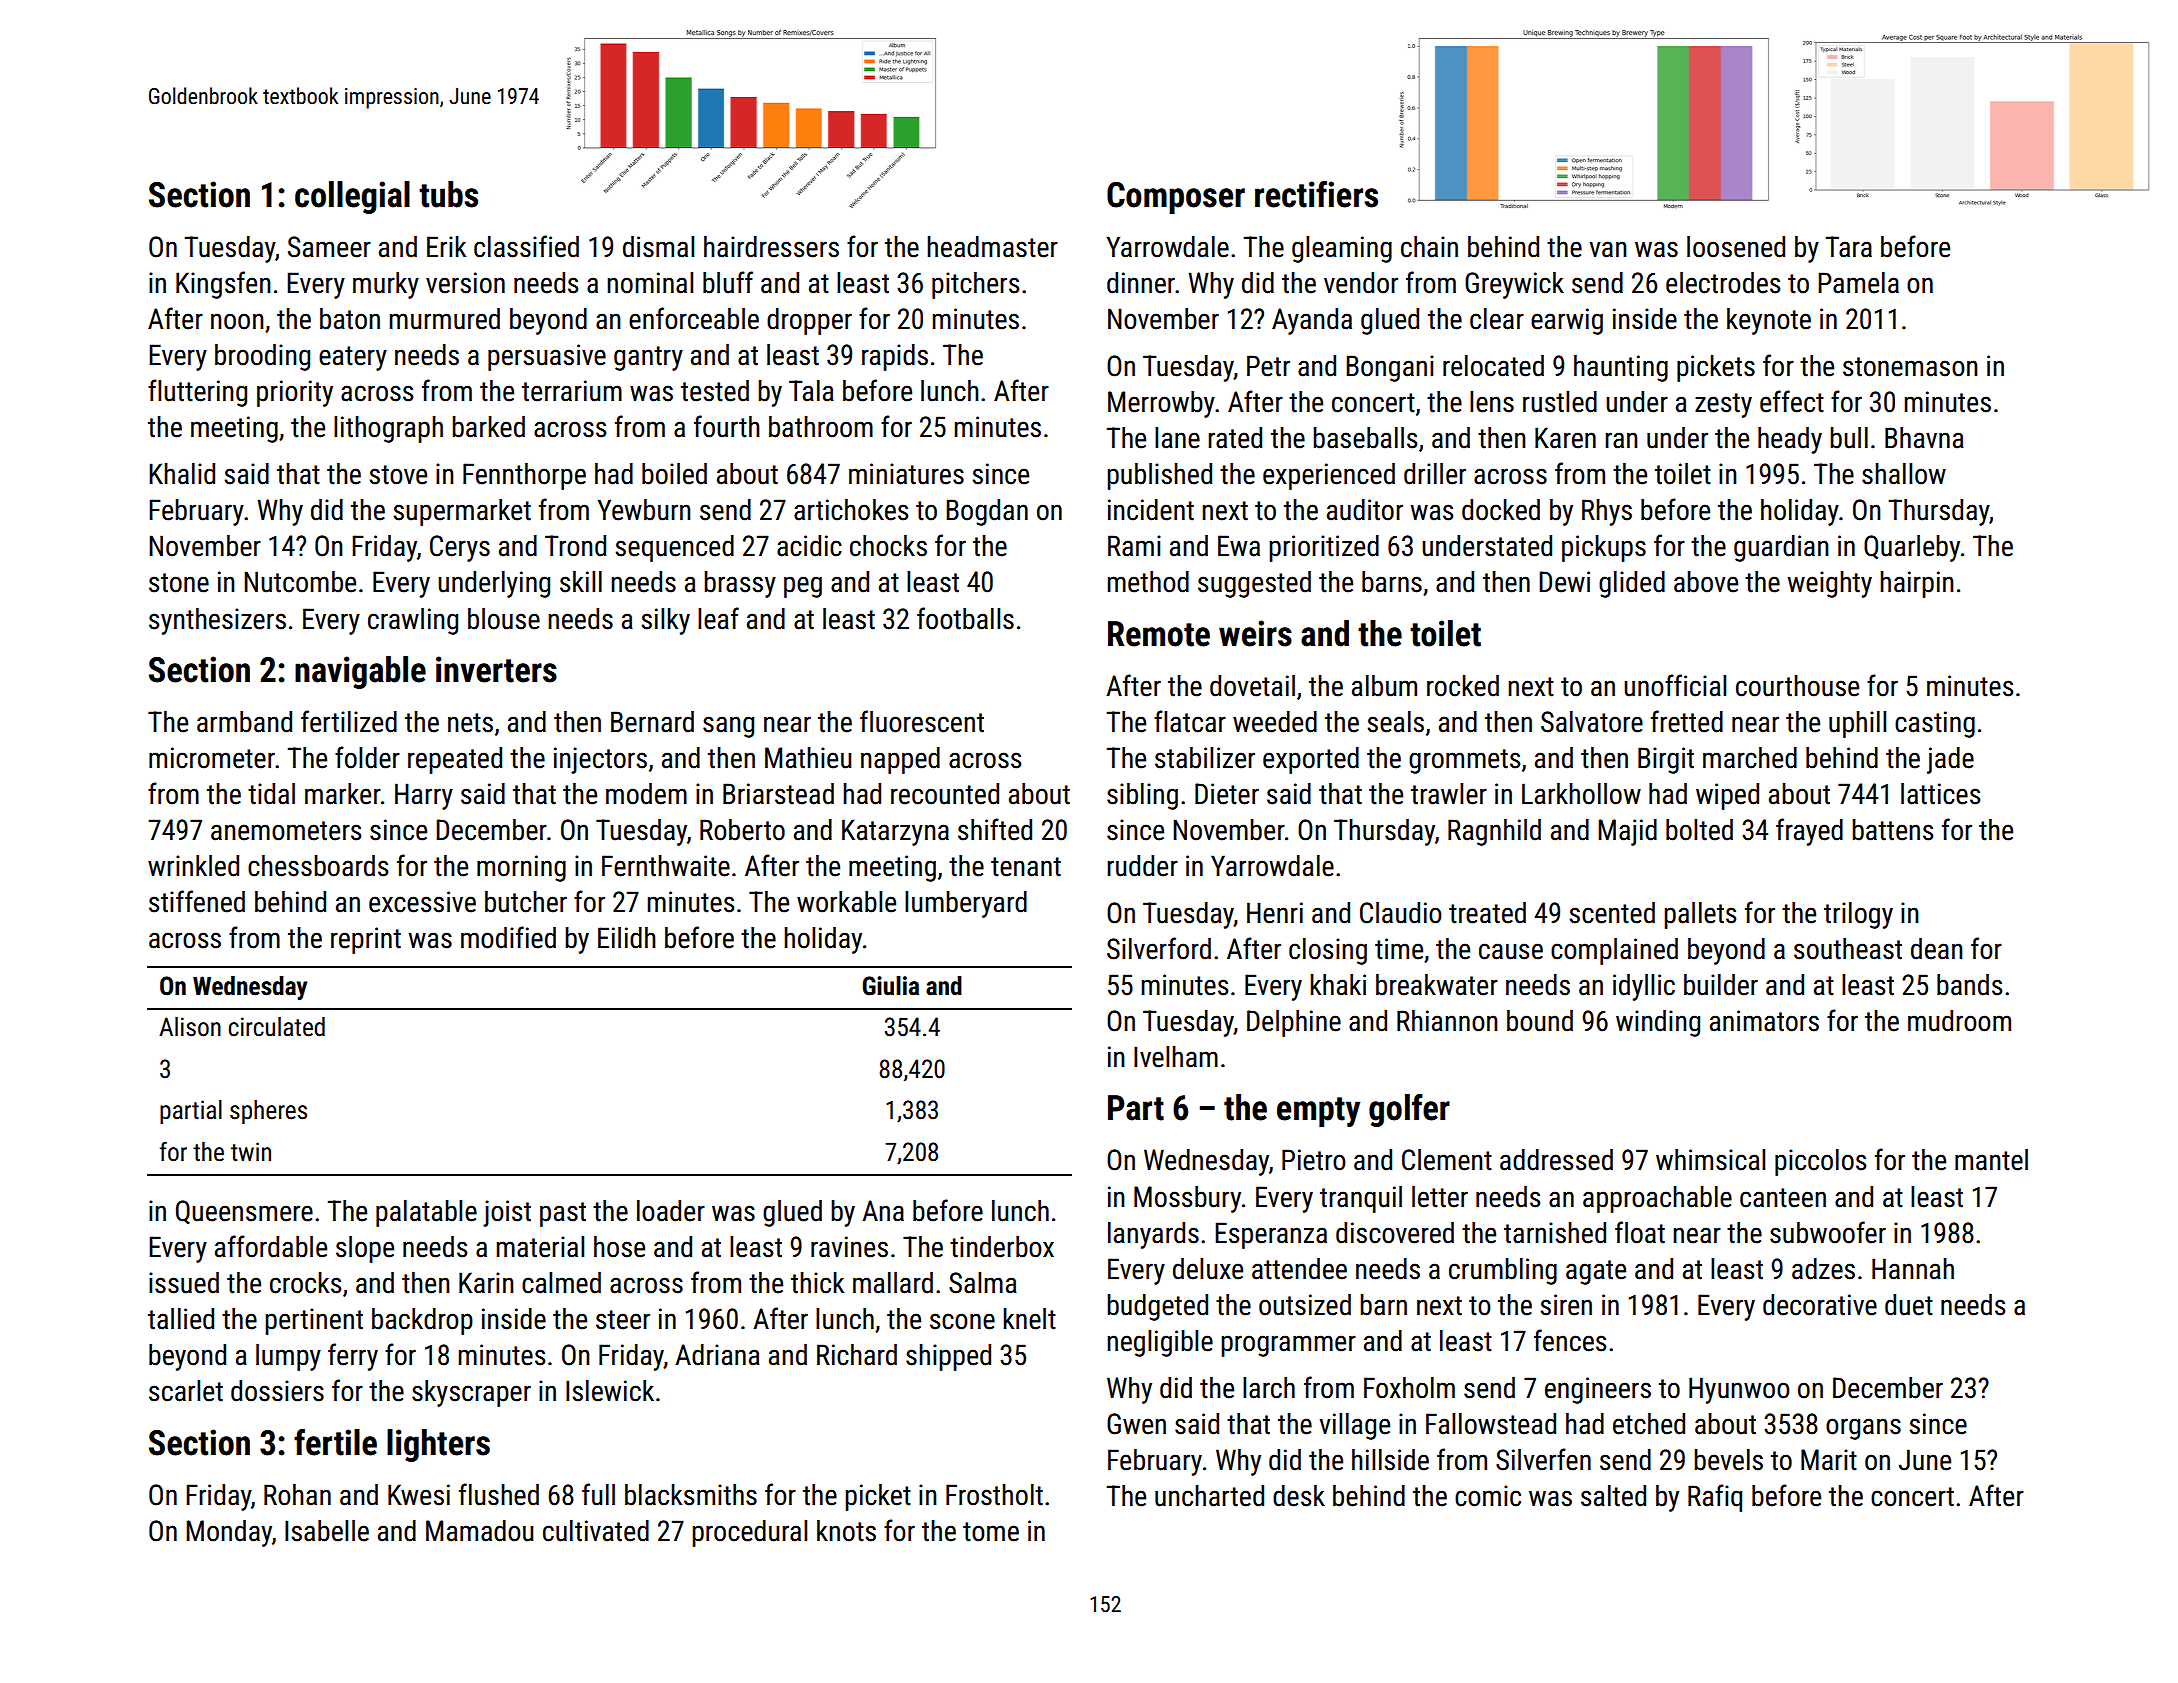 Image resolution: width=2178 pixels, height=1683 pixels. I want to click on injectors, so click(600, 760).
